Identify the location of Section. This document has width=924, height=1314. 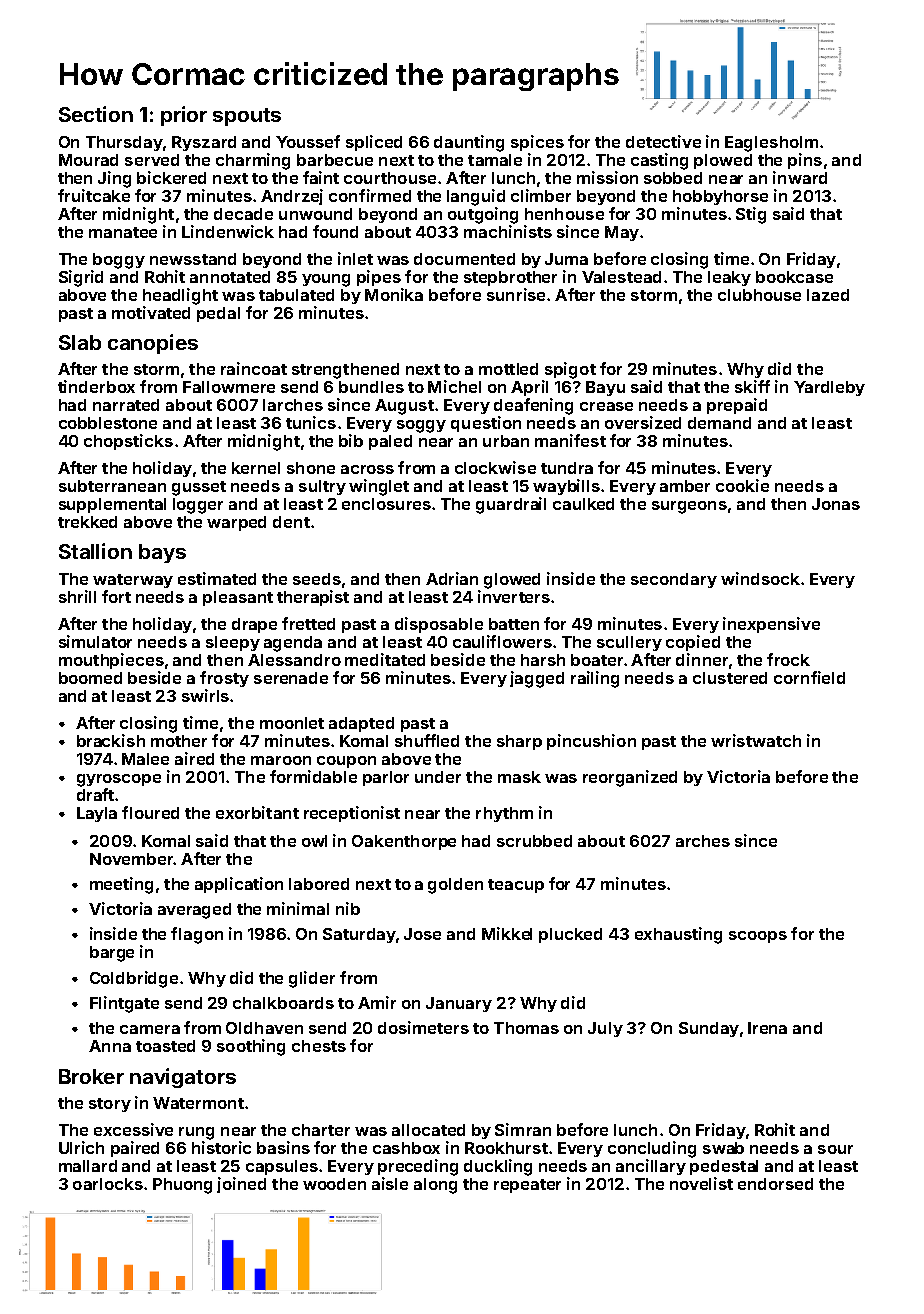
(96, 114).
